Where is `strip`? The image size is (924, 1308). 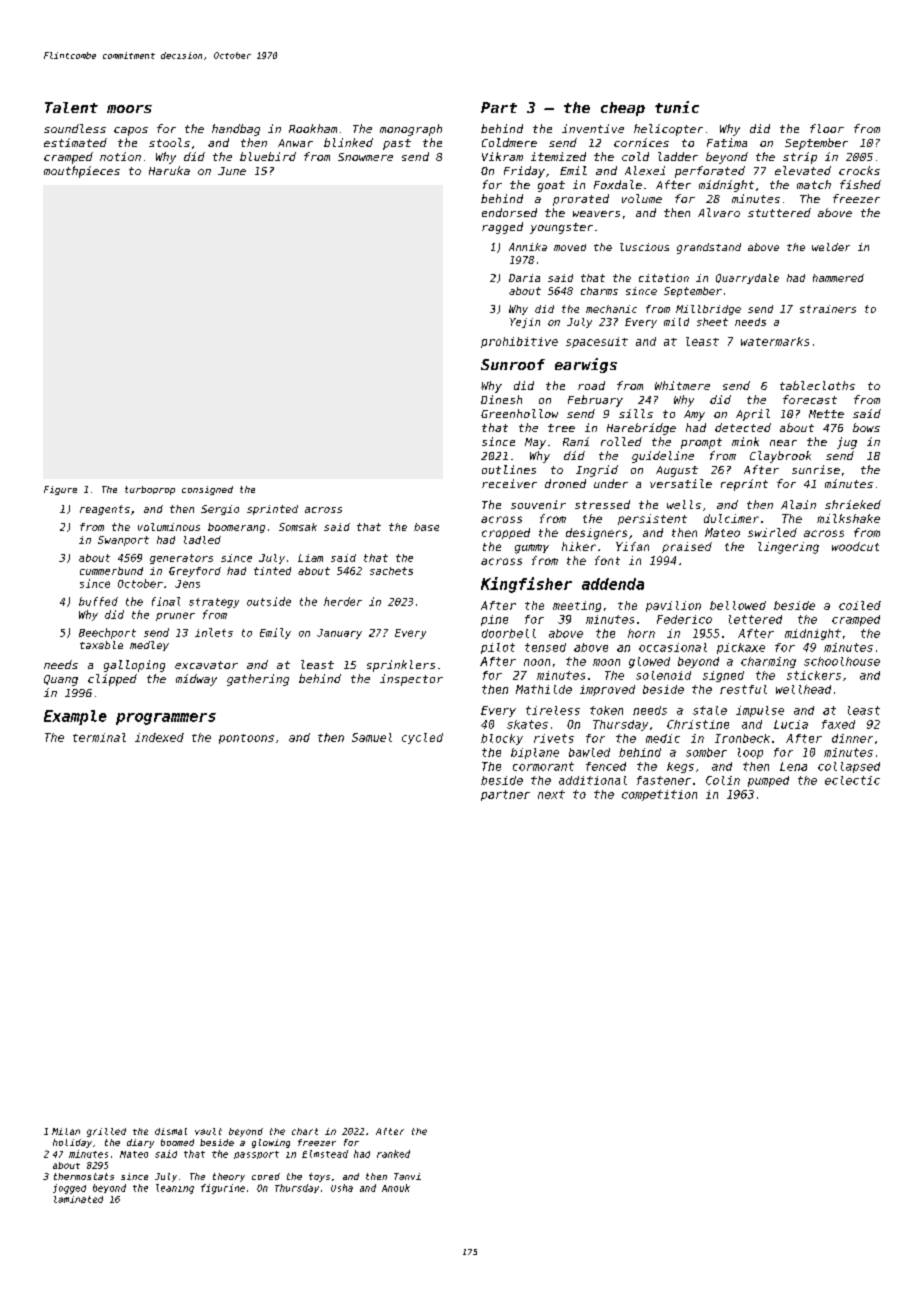
strip is located at coordinates (800, 158).
